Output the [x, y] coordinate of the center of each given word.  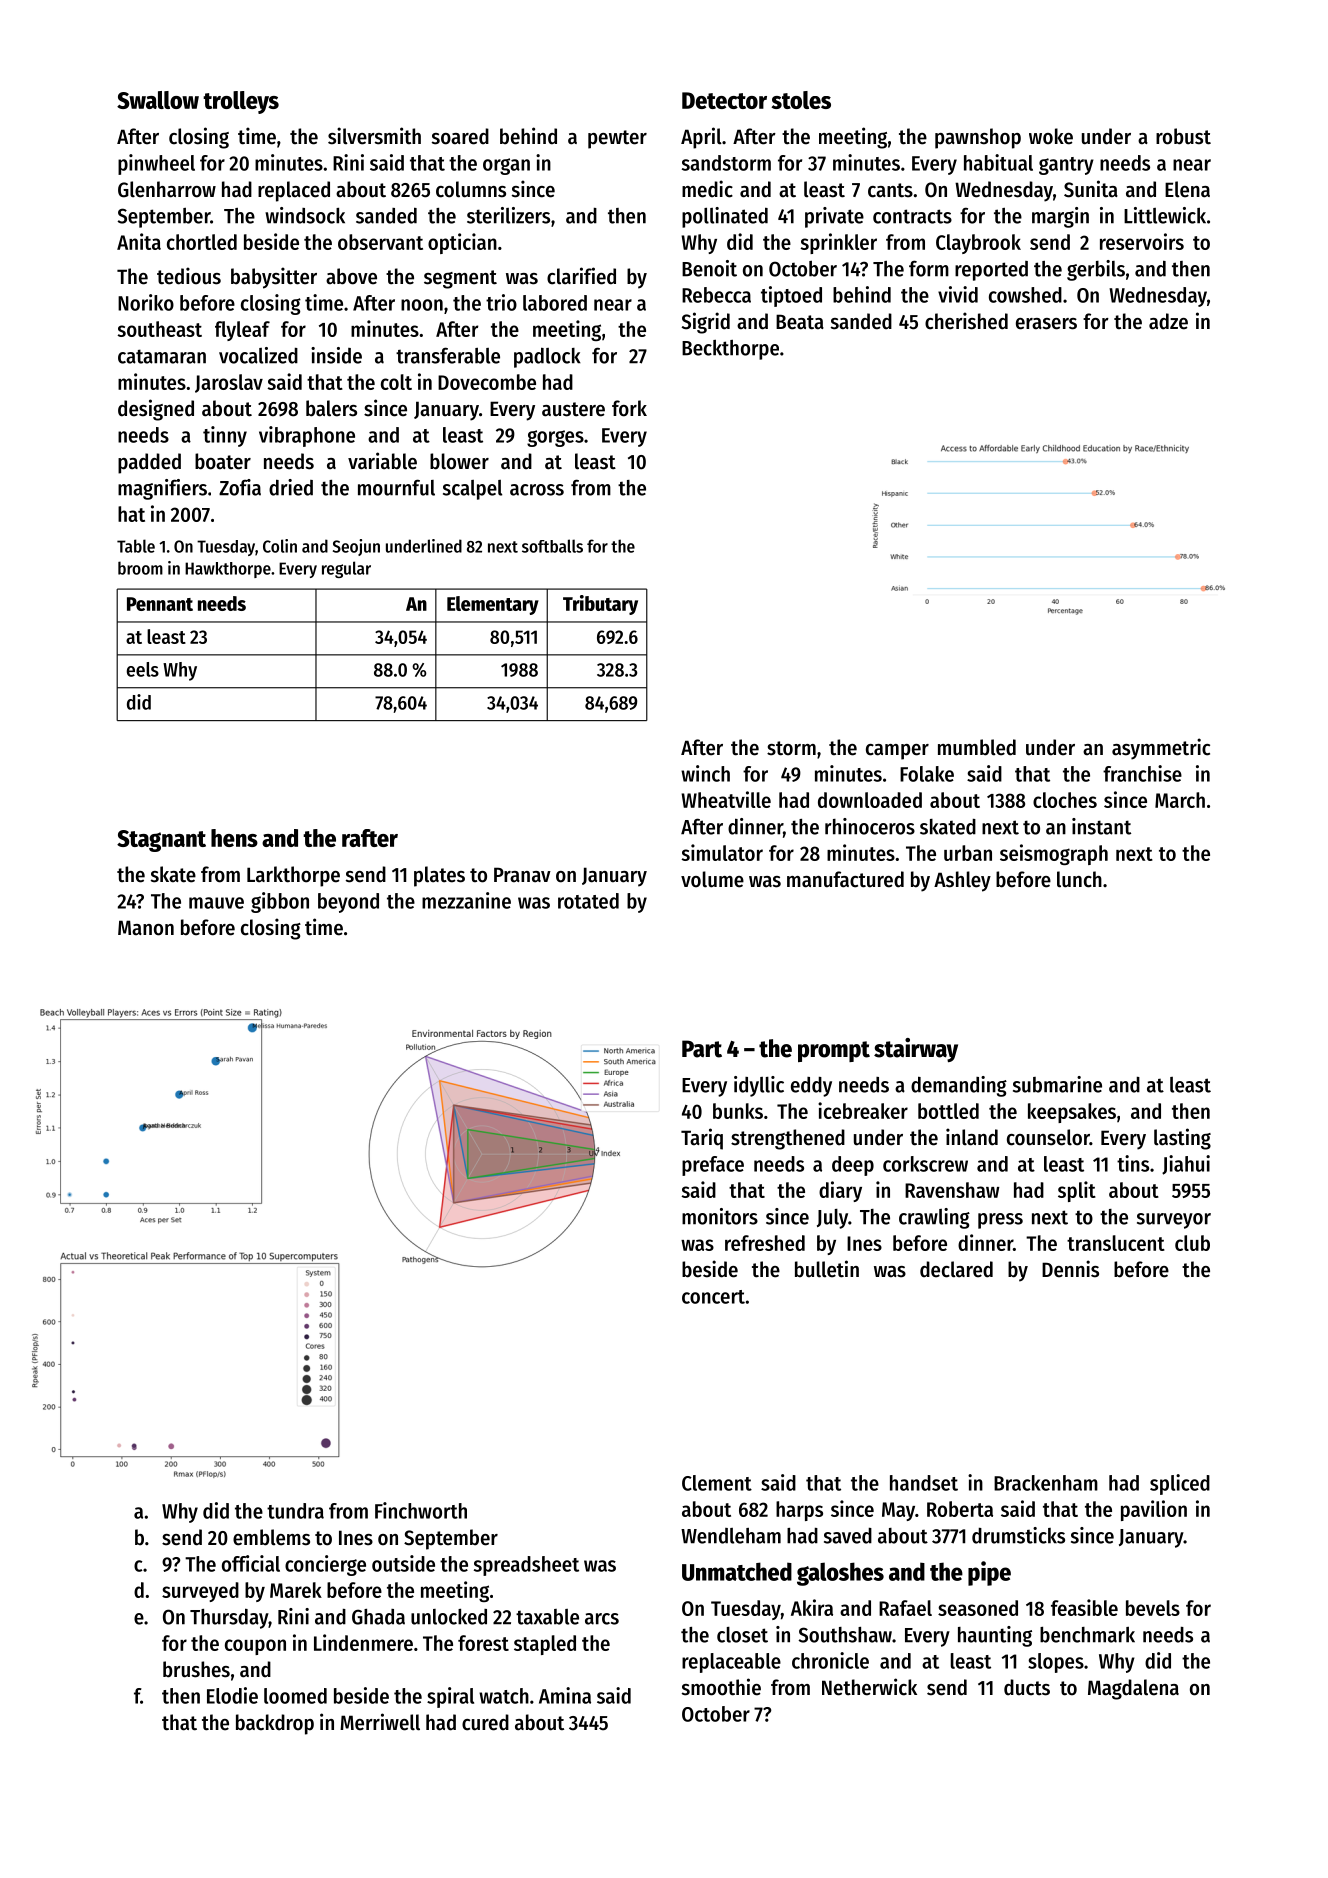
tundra [295, 1511]
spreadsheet [526, 1566]
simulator [722, 852]
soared [460, 136]
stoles [801, 100]
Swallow [158, 100]
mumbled [977, 747]
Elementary [493, 605]
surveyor [1174, 1221]
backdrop [275, 1724]
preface [713, 1166]
